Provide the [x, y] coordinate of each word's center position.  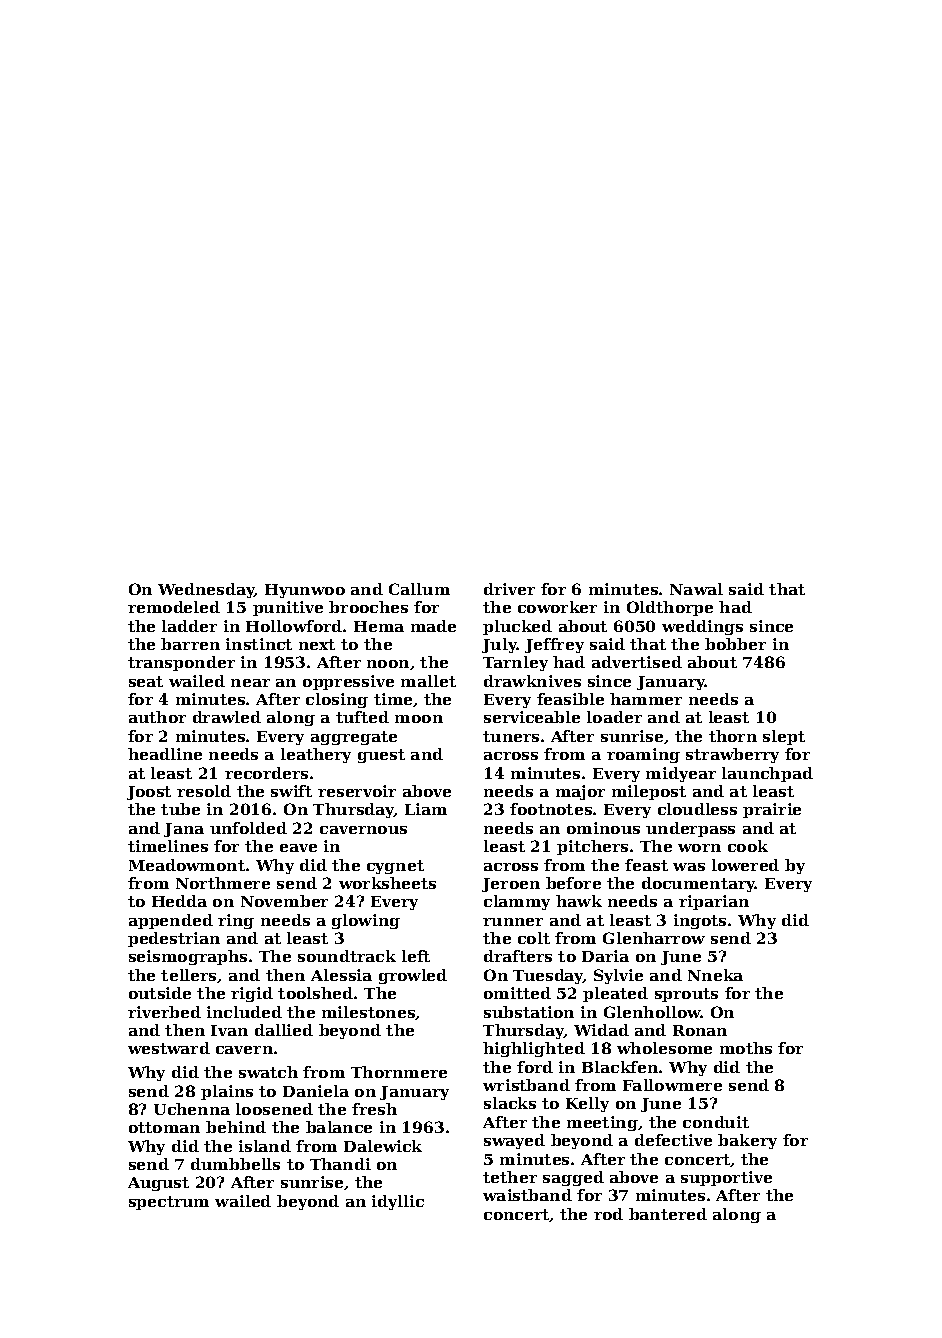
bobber [735, 644]
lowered [745, 865]
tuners [511, 736]
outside [160, 993]
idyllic [398, 1202]
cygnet [395, 867]
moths [746, 1048]
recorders [266, 773]
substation [529, 1012]
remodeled [174, 607]
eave [298, 848]
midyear [681, 774]
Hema [379, 626]
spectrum [169, 1203]
